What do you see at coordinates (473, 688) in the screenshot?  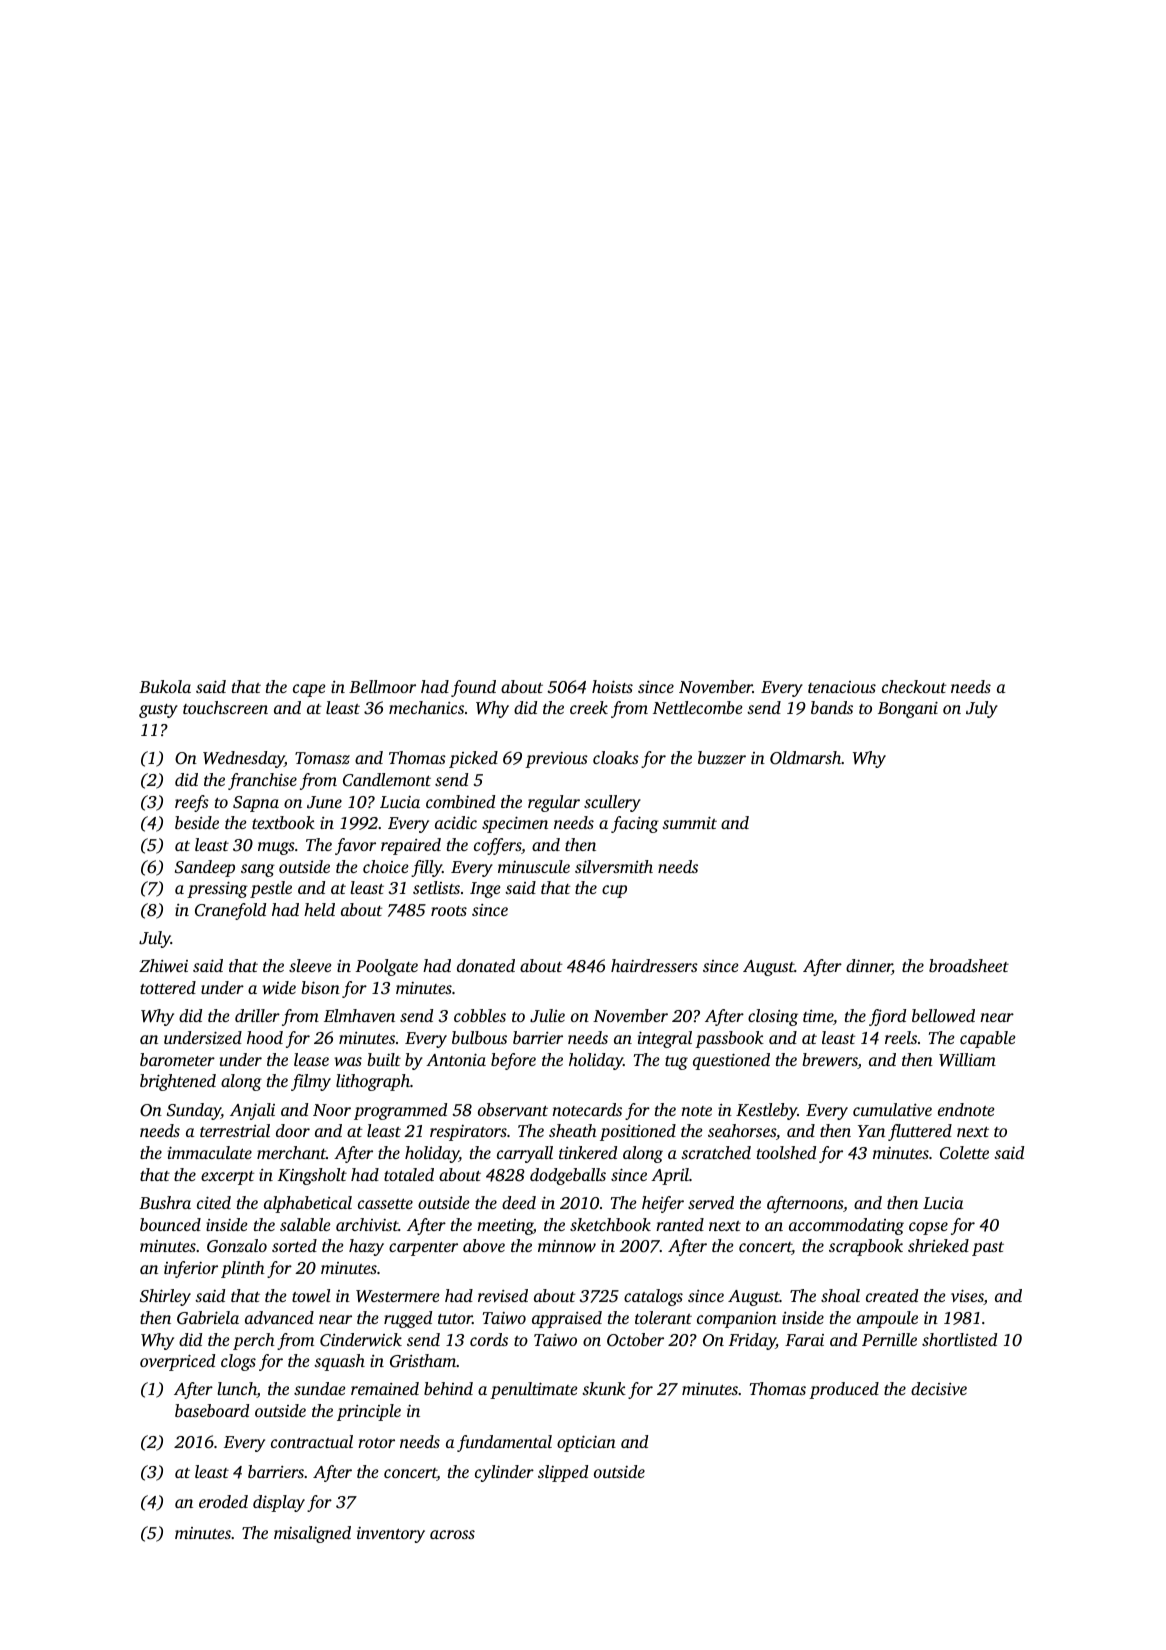 I see `found` at bounding box center [473, 688].
